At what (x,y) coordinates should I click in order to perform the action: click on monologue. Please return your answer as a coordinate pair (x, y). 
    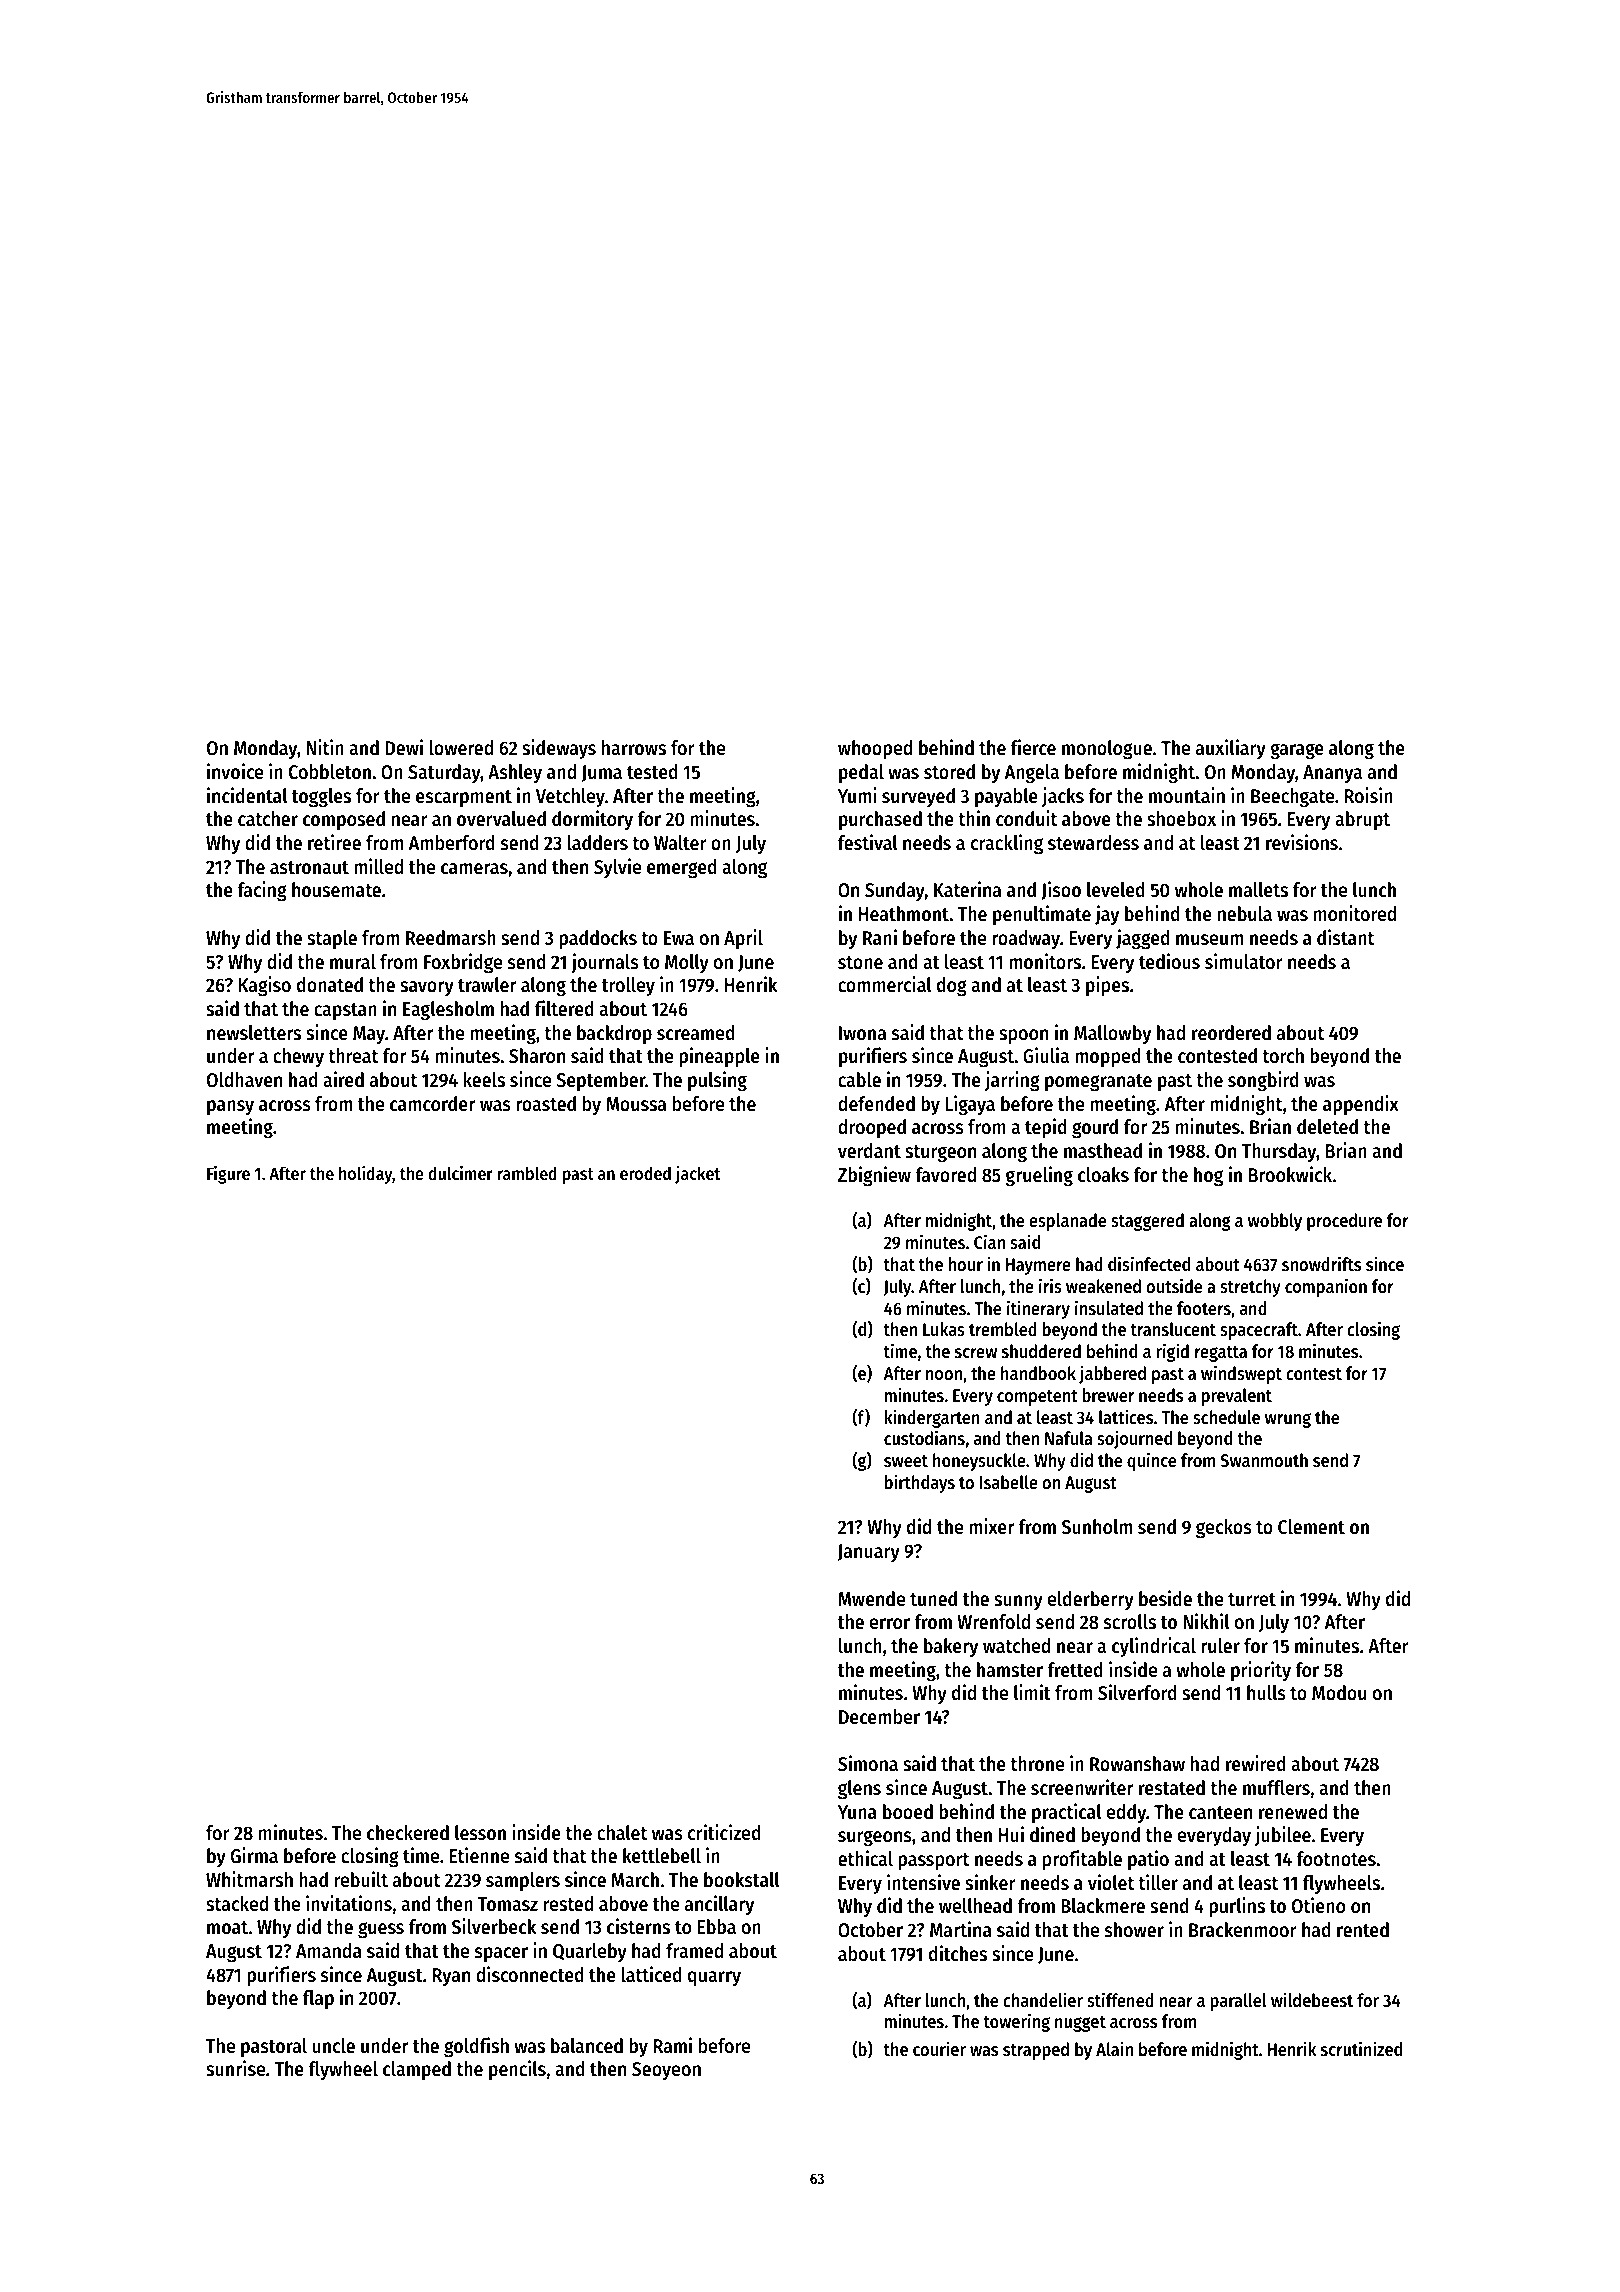
    Looking at the image, I should click on (1107, 750).
